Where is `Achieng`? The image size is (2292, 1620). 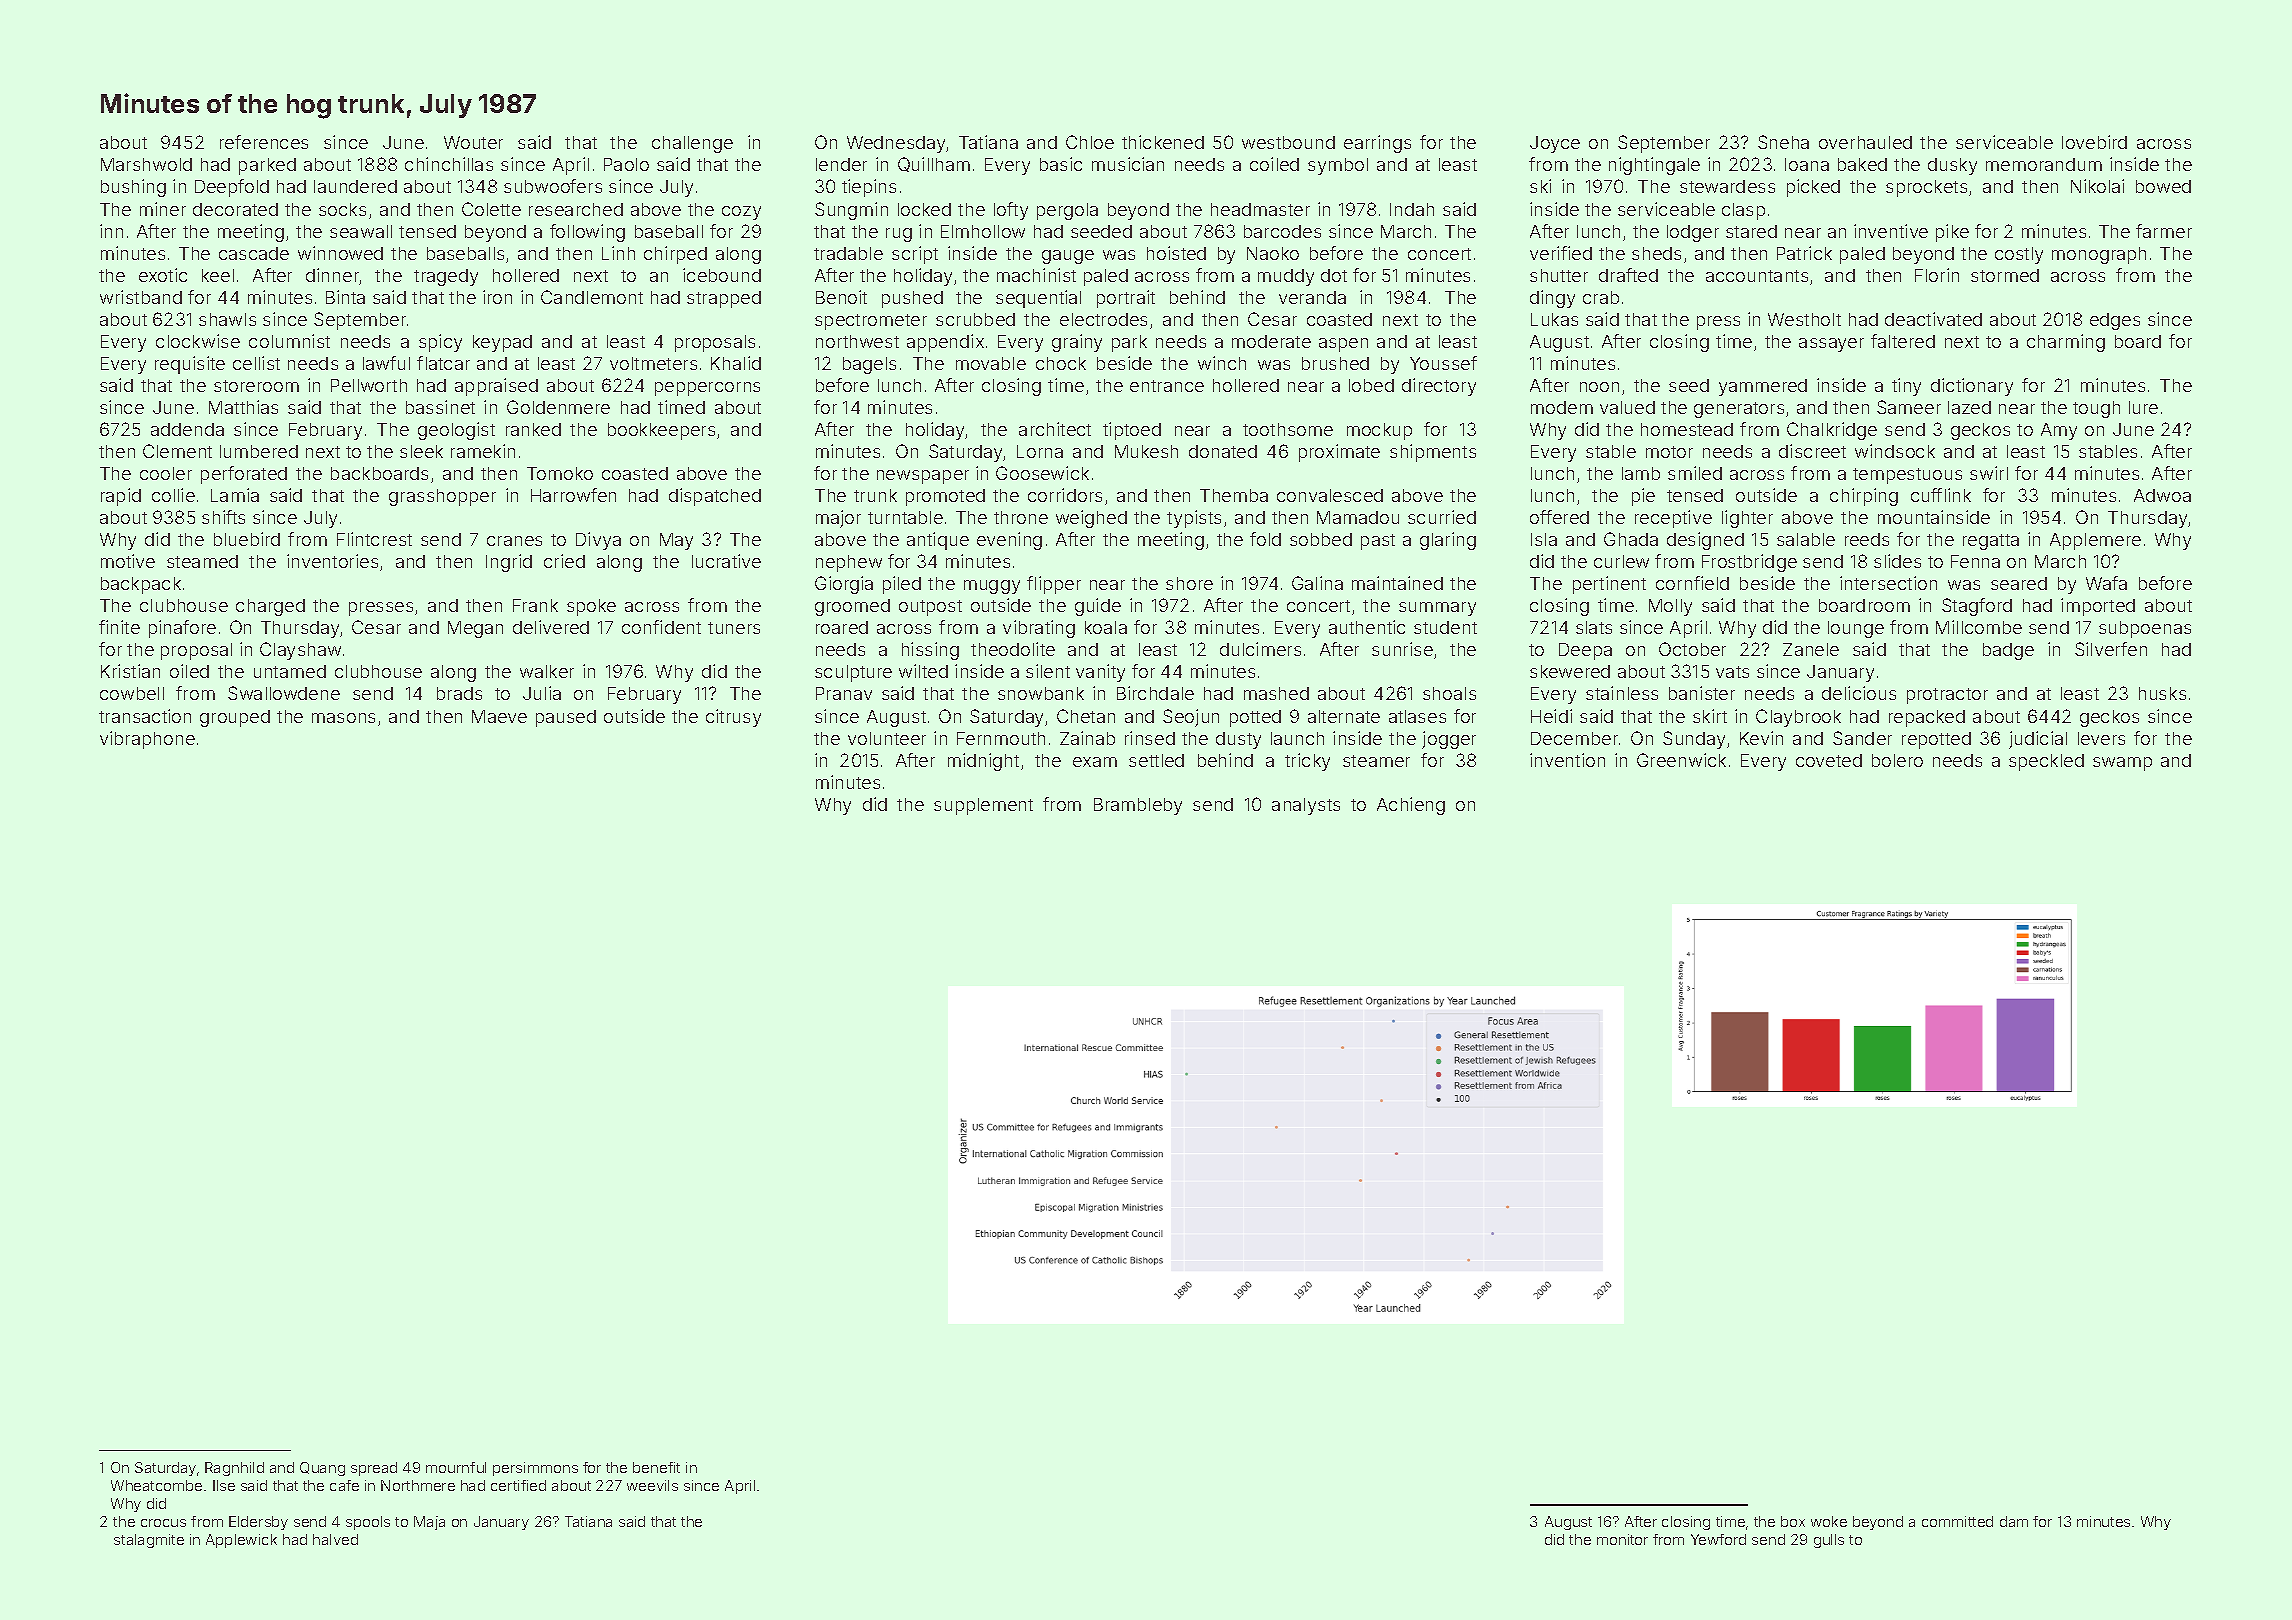 Achieng is located at coordinates (1411, 806).
